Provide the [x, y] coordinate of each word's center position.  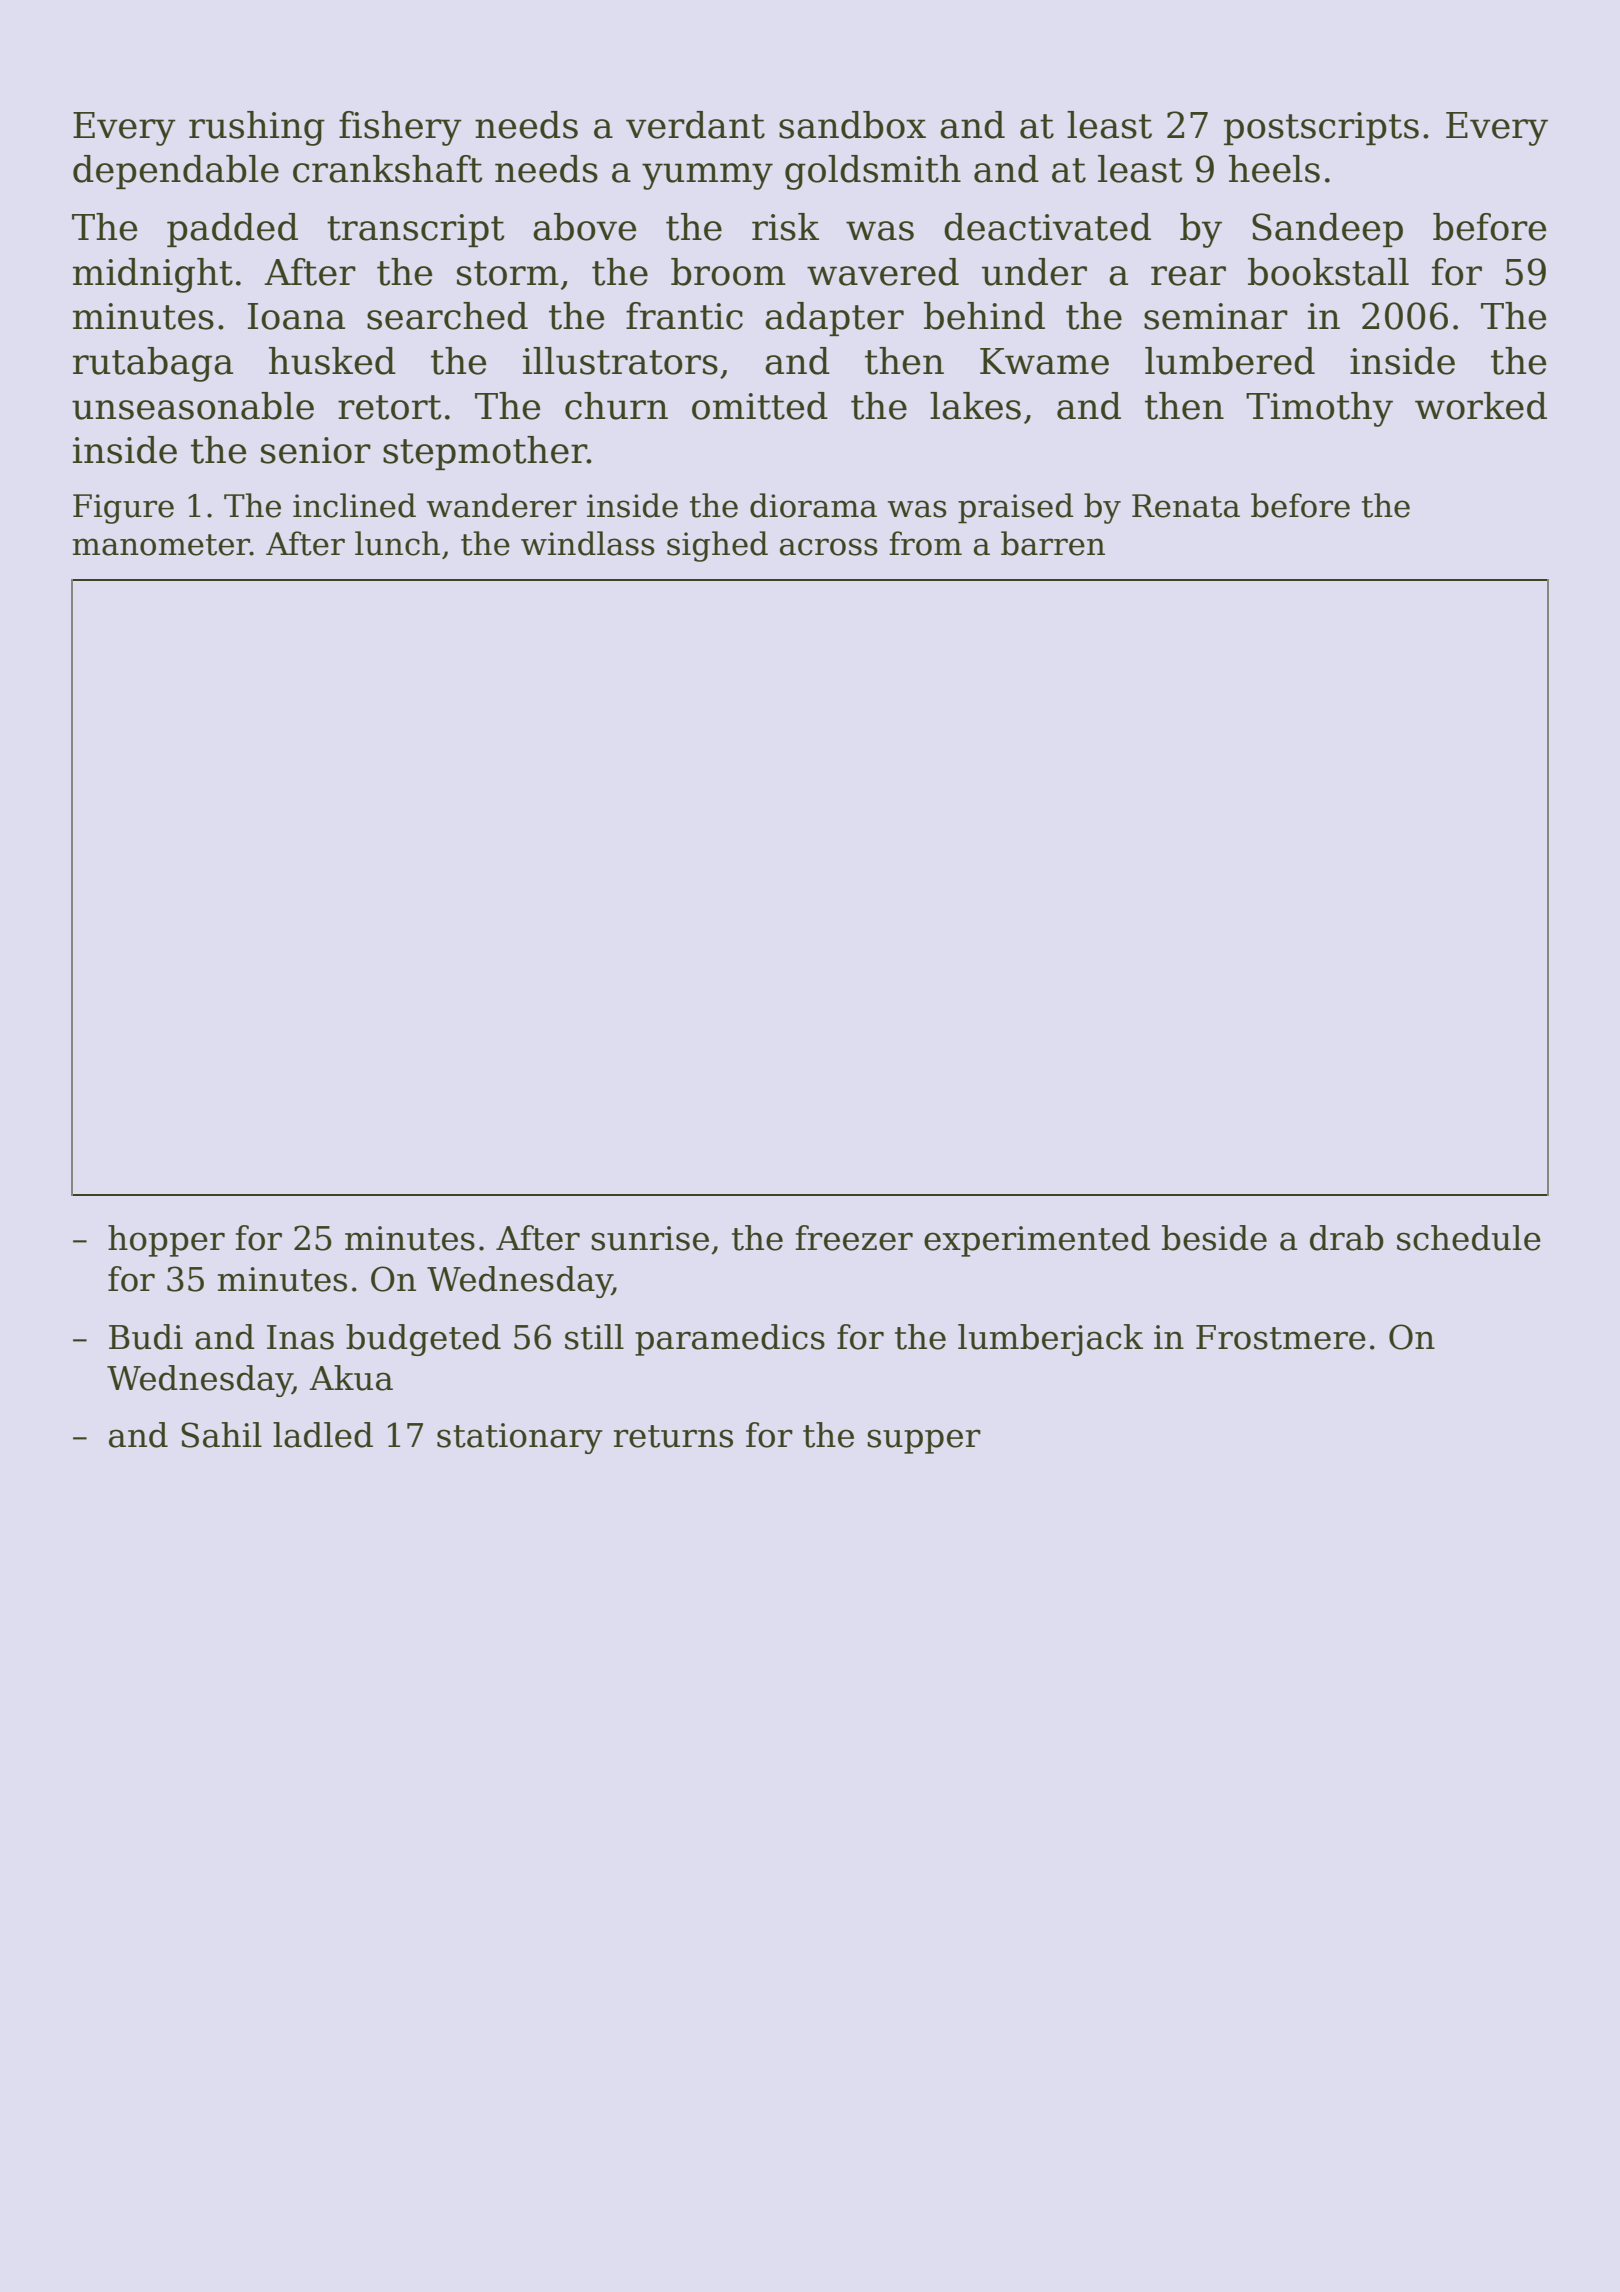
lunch [397, 543]
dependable [176, 172]
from [925, 543]
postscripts [1321, 128]
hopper [166, 1241]
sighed [717, 546]
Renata [1186, 506]
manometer [161, 545]
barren [1053, 543]
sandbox [852, 125]
